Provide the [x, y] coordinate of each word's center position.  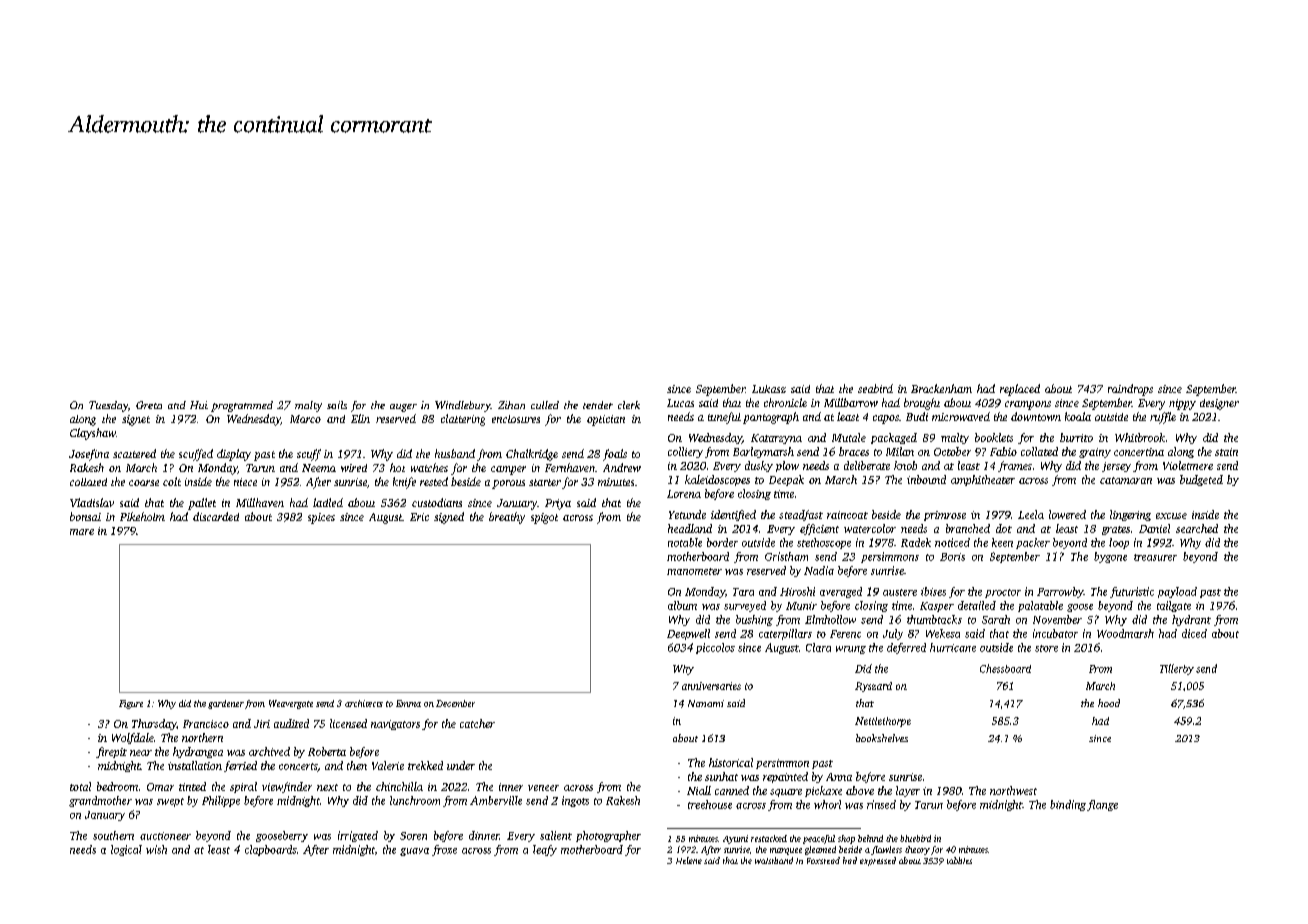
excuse [1171, 516]
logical [126, 850]
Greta [149, 405]
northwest [1013, 790]
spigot [544, 518]
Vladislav [92, 502]
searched [1197, 528]
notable [685, 542]
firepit [111, 752]
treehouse [710, 804]
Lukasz [769, 389]
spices [321, 518]
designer [1219, 404]
